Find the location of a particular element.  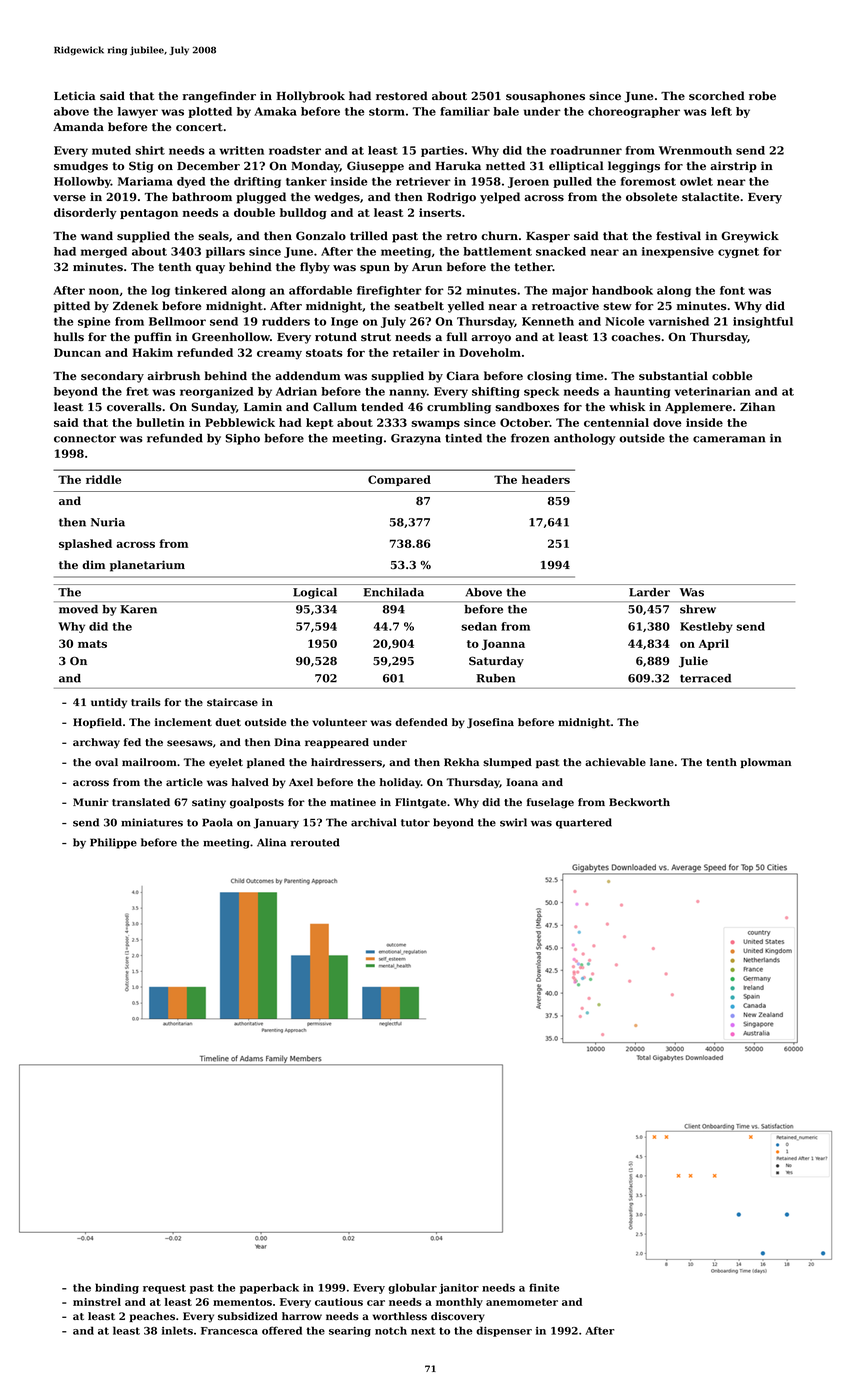

Julie is located at coordinates (693, 662).
